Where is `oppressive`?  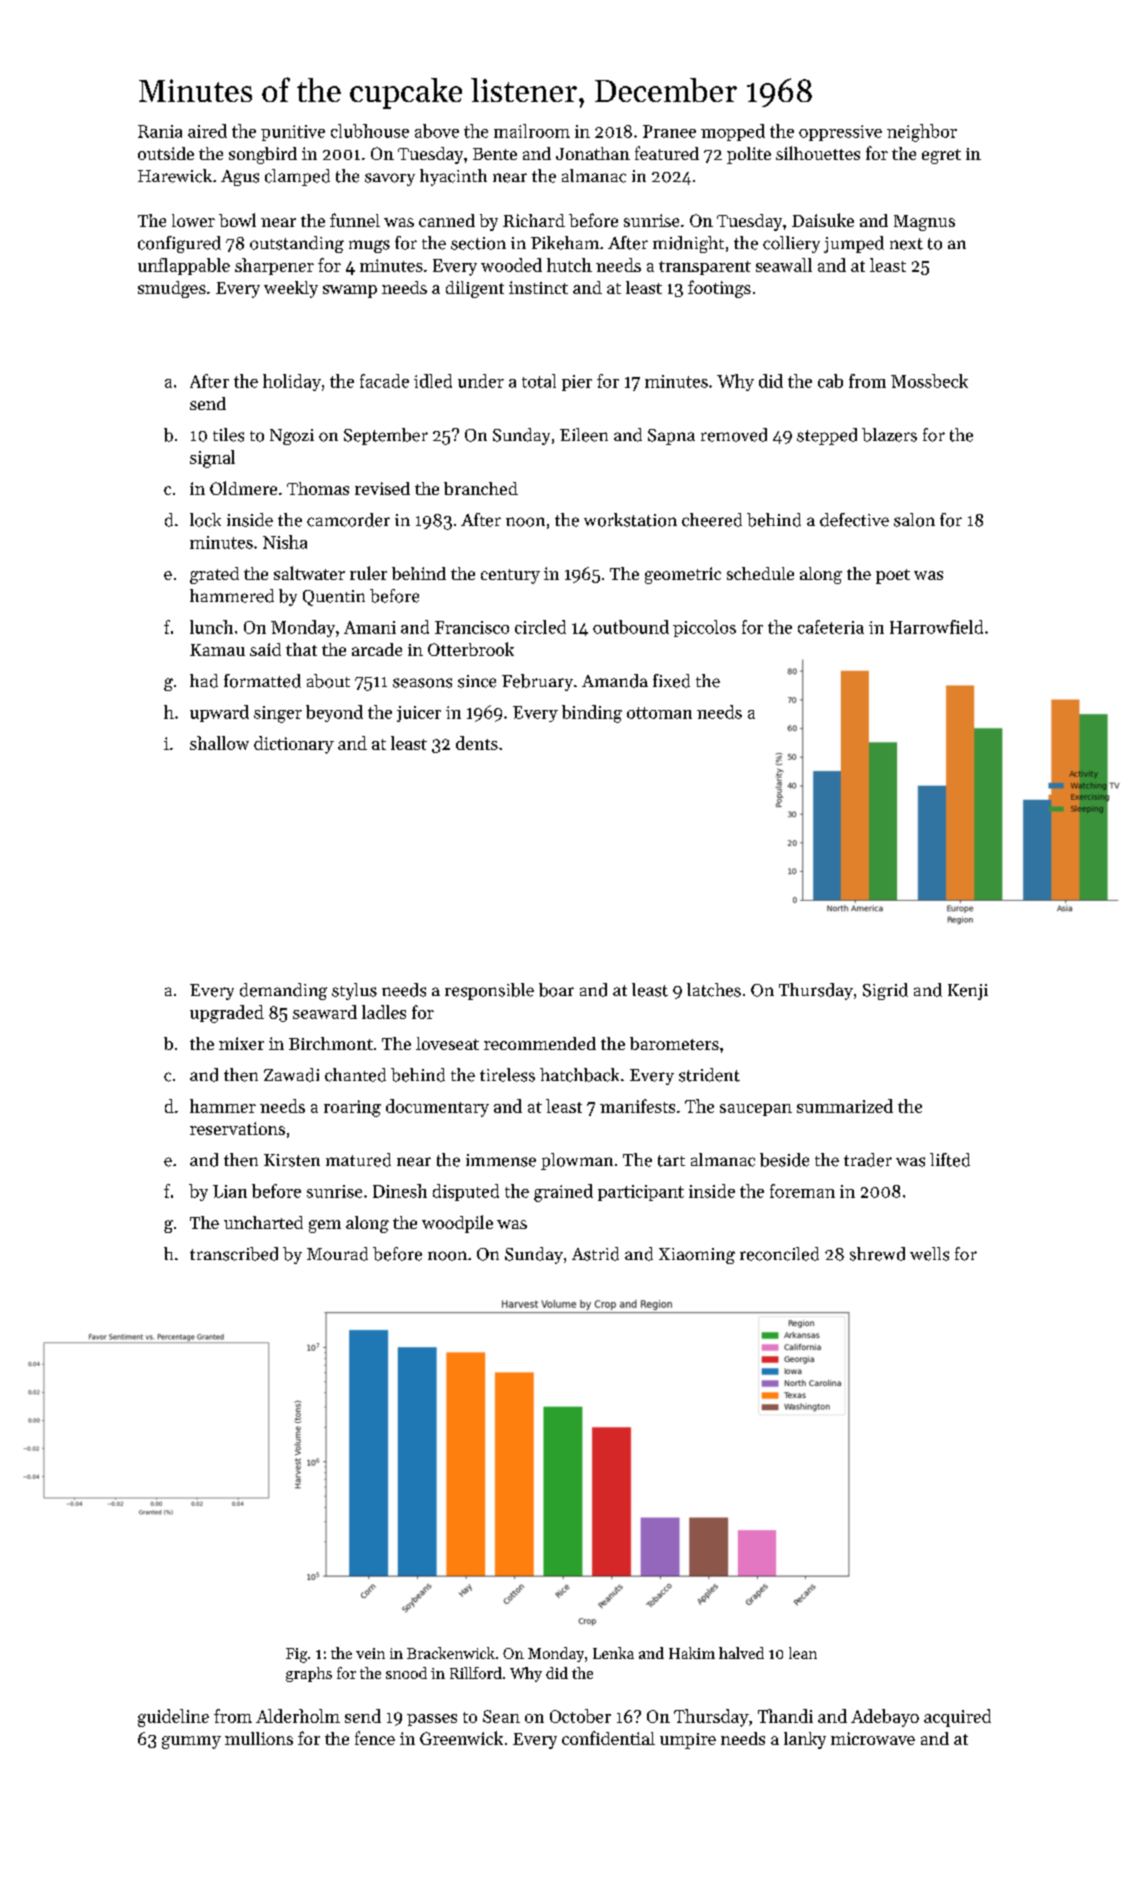
oppressive is located at coordinates (840, 133).
